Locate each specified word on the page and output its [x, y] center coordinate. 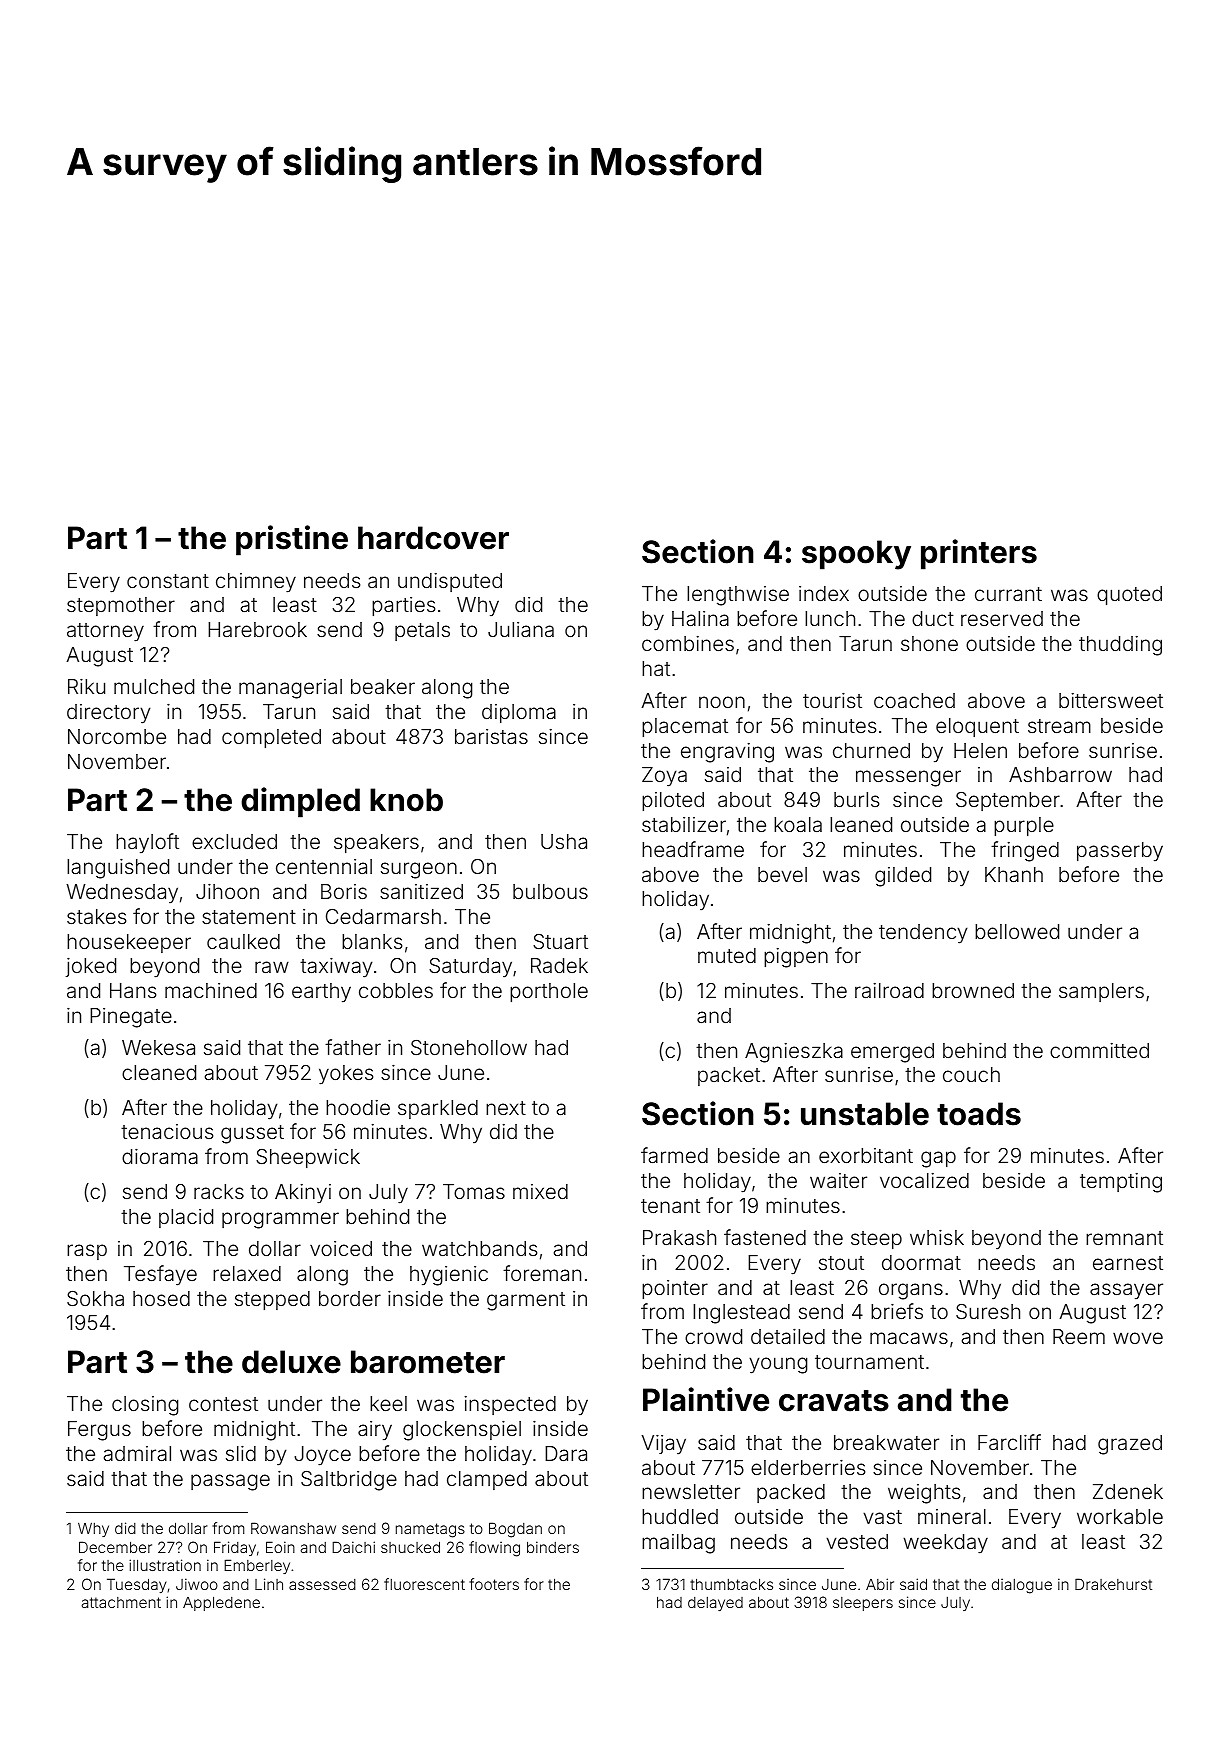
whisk [937, 1237]
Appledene [221, 1603]
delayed [715, 1604]
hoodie [358, 1107]
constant [168, 581]
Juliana [521, 629]
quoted [1129, 595]
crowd [713, 1336]
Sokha [95, 1298]
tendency [923, 934]
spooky [856, 555]
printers [979, 554]
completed [271, 738]
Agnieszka [794, 1053]
